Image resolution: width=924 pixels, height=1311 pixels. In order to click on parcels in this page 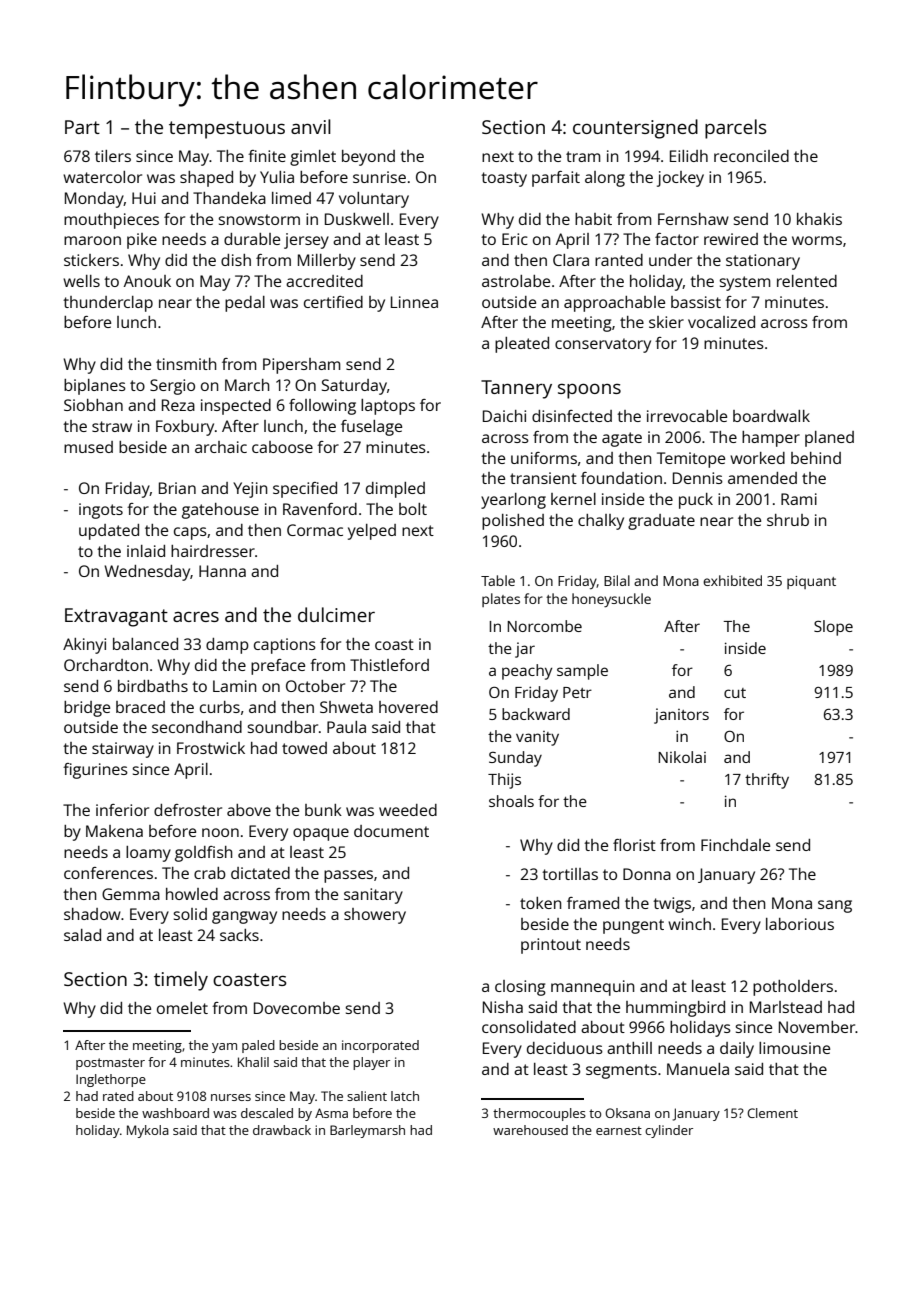, I will do `click(736, 129)`.
